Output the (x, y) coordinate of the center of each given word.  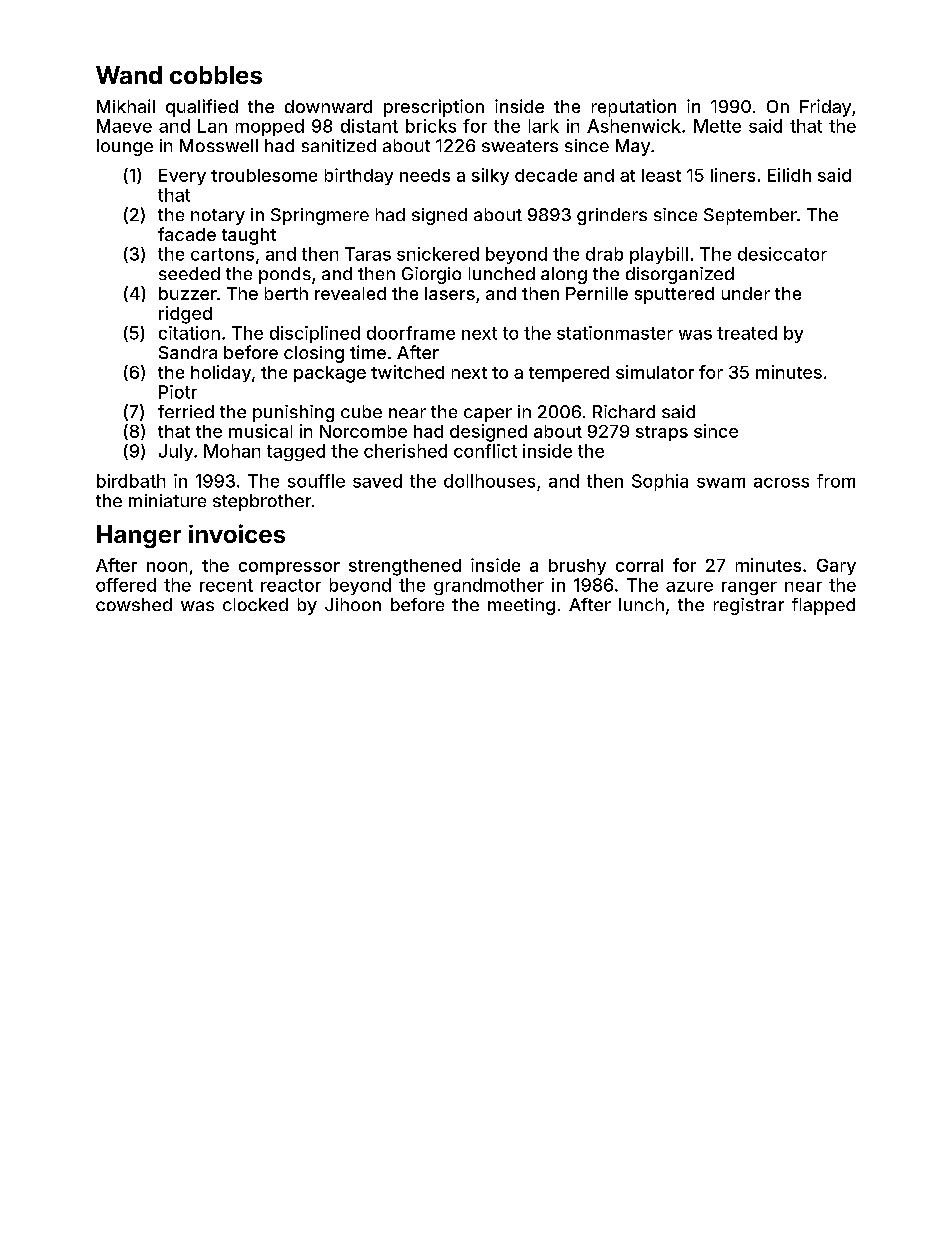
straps (662, 433)
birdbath (131, 481)
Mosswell (219, 145)
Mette (717, 126)
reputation (634, 108)
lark (544, 126)
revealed (350, 293)
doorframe (411, 333)
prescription (434, 108)
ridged (185, 315)
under (746, 293)
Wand (129, 75)
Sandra (188, 352)
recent (226, 585)
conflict (485, 451)
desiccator (782, 254)
